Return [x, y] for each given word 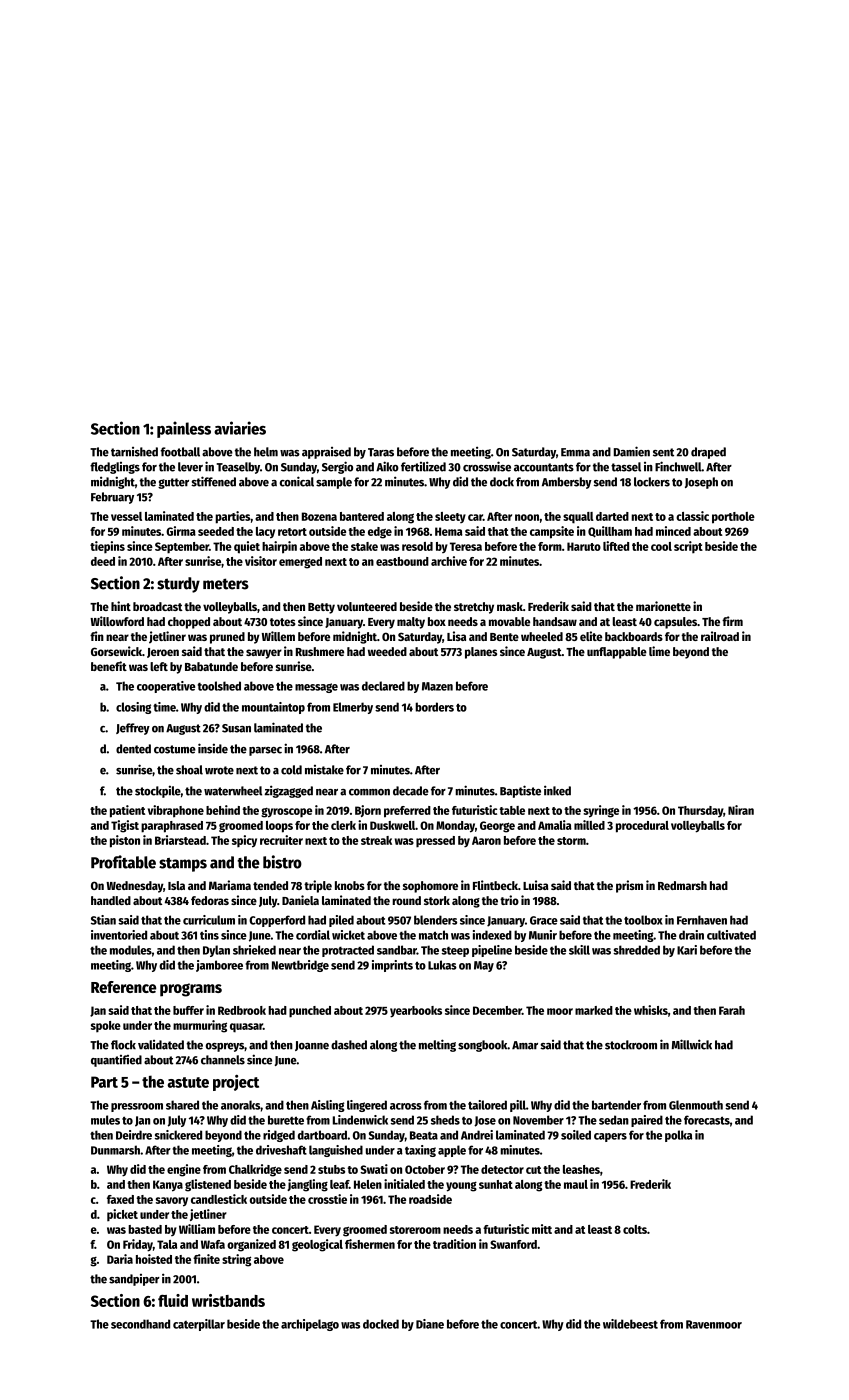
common [369, 792]
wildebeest [630, 1324]
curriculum [209, 920]
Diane [430, 1324]
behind [223, 810]
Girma [181, 531]
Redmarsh [682, 885]
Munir [543, 935]
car [475, 517]
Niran [741, 810]
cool [661, 546]
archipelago [310, 1325]
